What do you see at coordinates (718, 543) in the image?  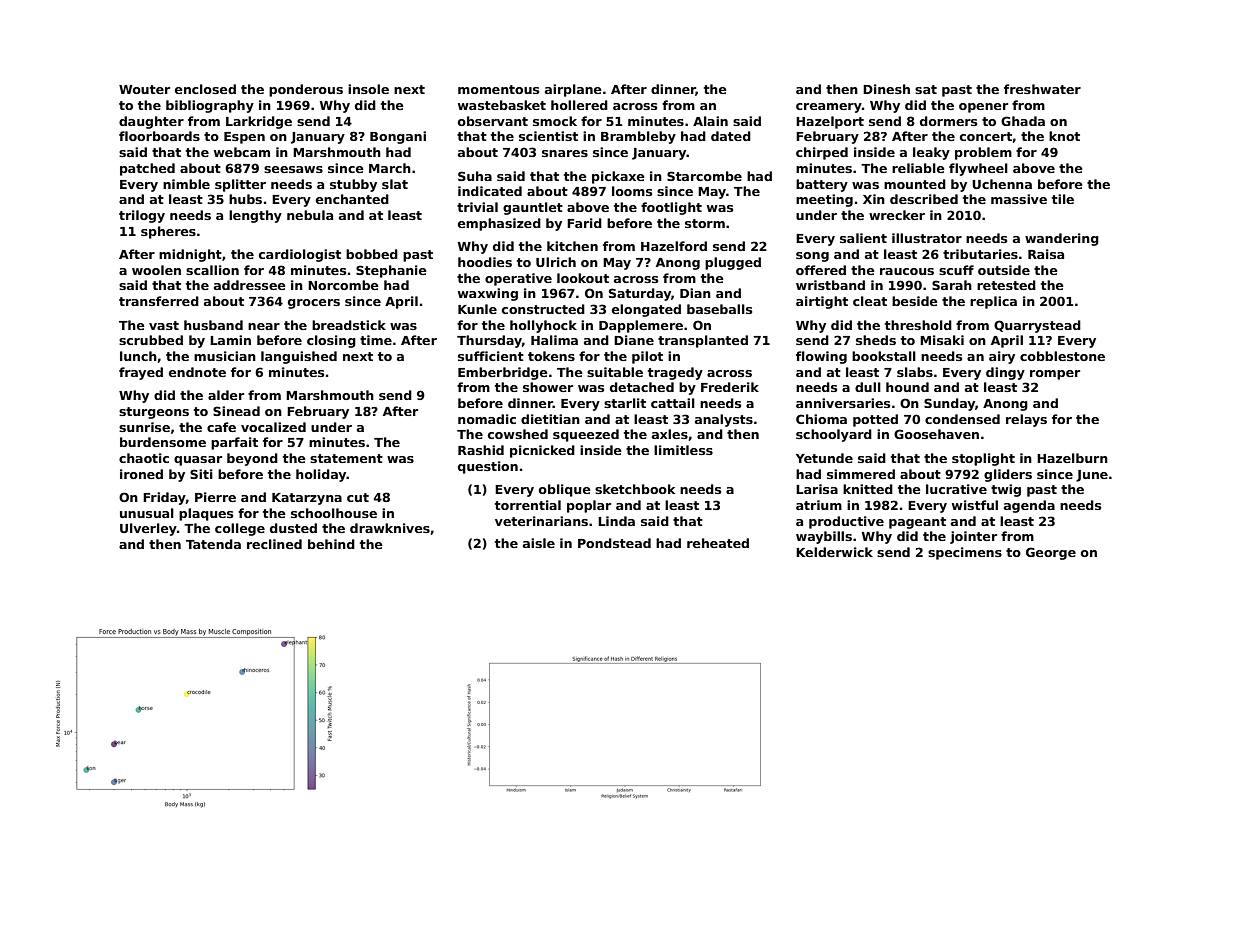 I see `reheated` at bounding box center [718, 543].
